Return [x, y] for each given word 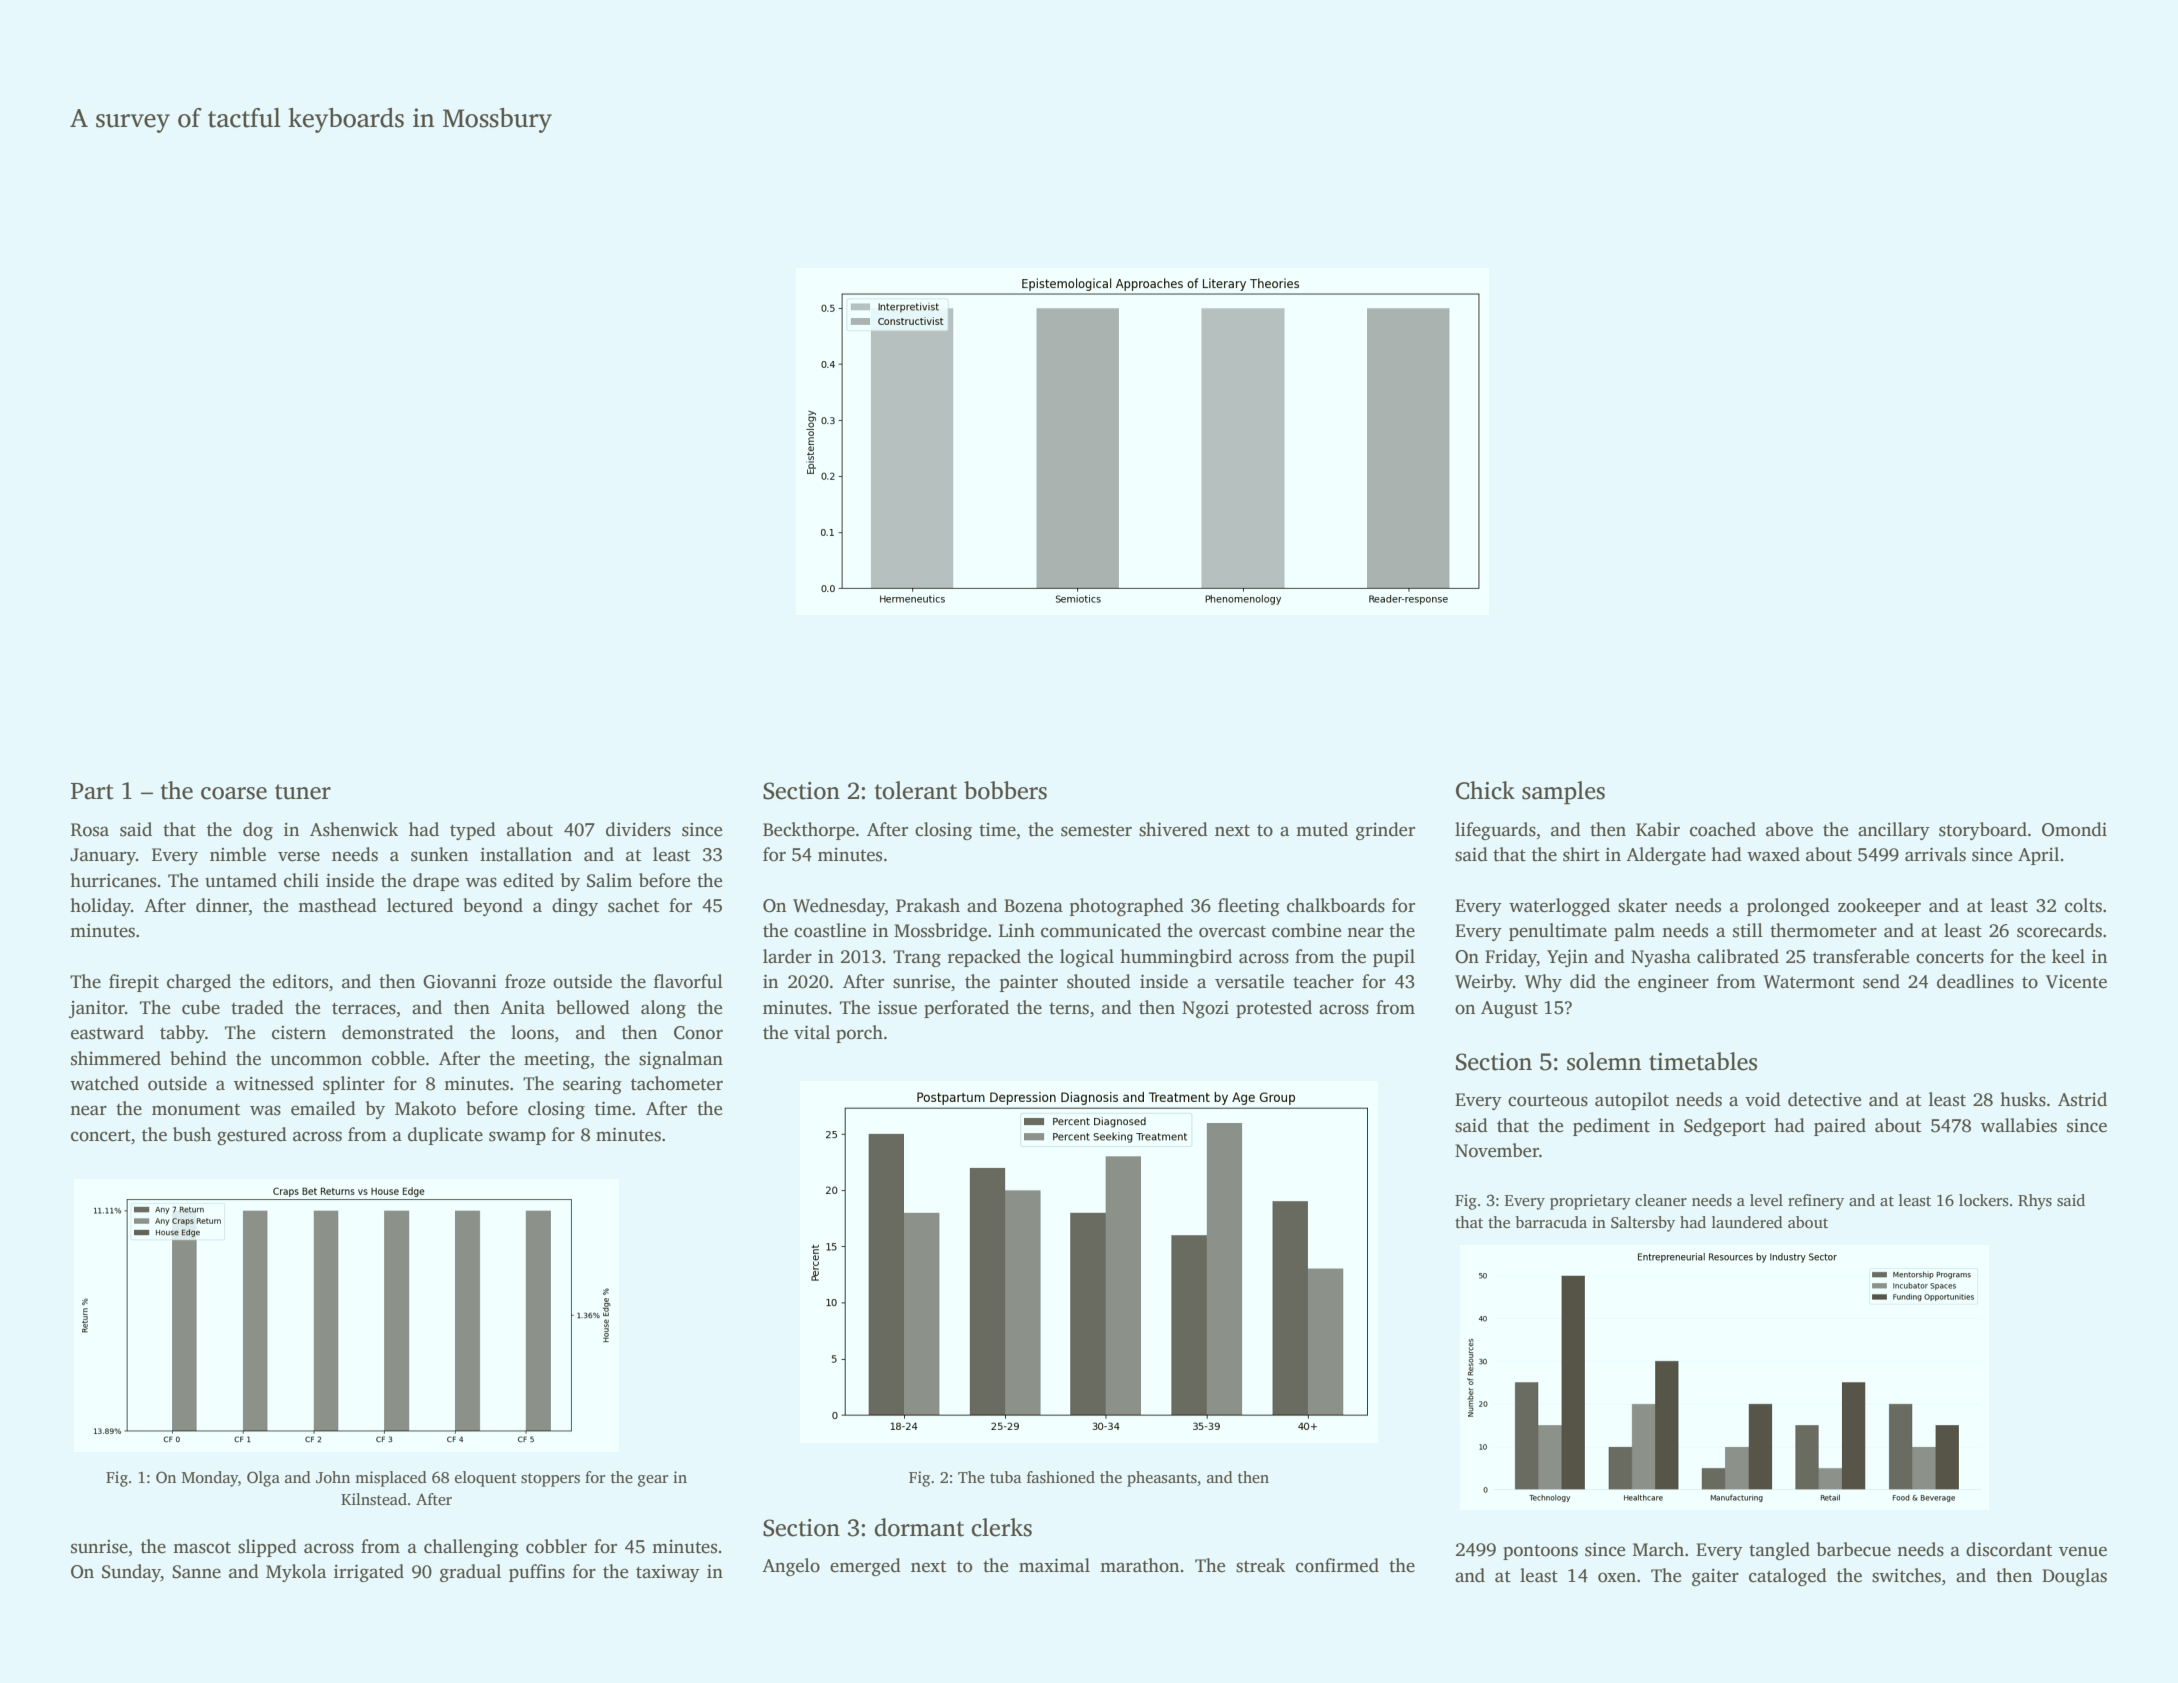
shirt [1581, 854]
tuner [303, 792]
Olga [263, 1479]
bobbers [1005, 790]
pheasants [1162, 1479]
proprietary [1590, 1202]
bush [192, 1134]
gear [653, 1481]
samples [1563, 793]
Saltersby [1643, 1224]
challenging [471, 1548]
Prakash [928, 905]
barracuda [1551, 1222]
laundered [1747, 1222]
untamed [241, 880]
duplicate [445, 1136]
